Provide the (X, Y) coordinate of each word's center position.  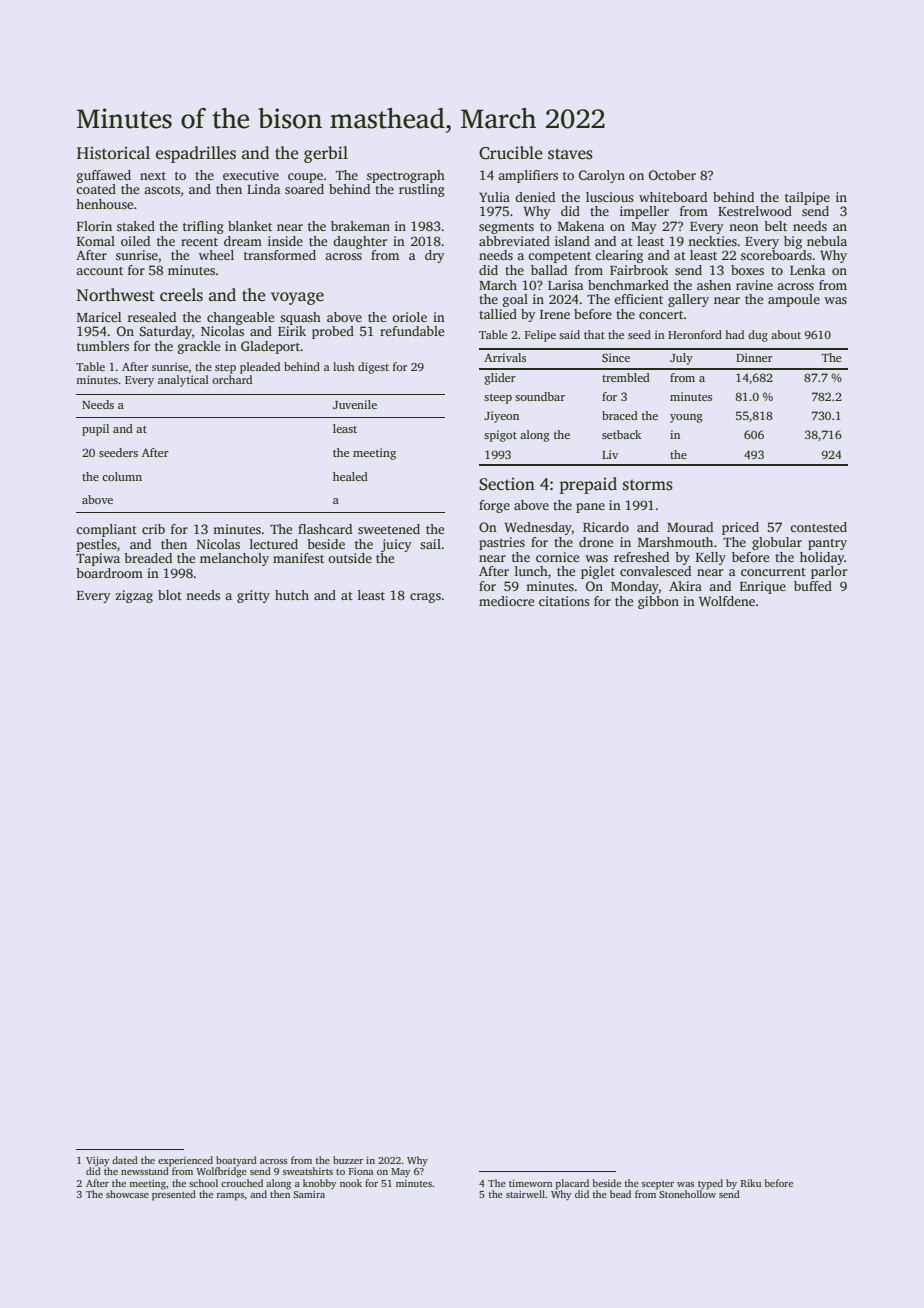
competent (559, 257)
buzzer (348, 1160)
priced (740, 528)
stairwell (525, 1194)
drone (596, 542)
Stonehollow (687, 1193)
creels (181, 295)
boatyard (236, 1161)
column (122, 476)
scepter (658, 1185)
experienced (185, 1161)
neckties (712, 241)
